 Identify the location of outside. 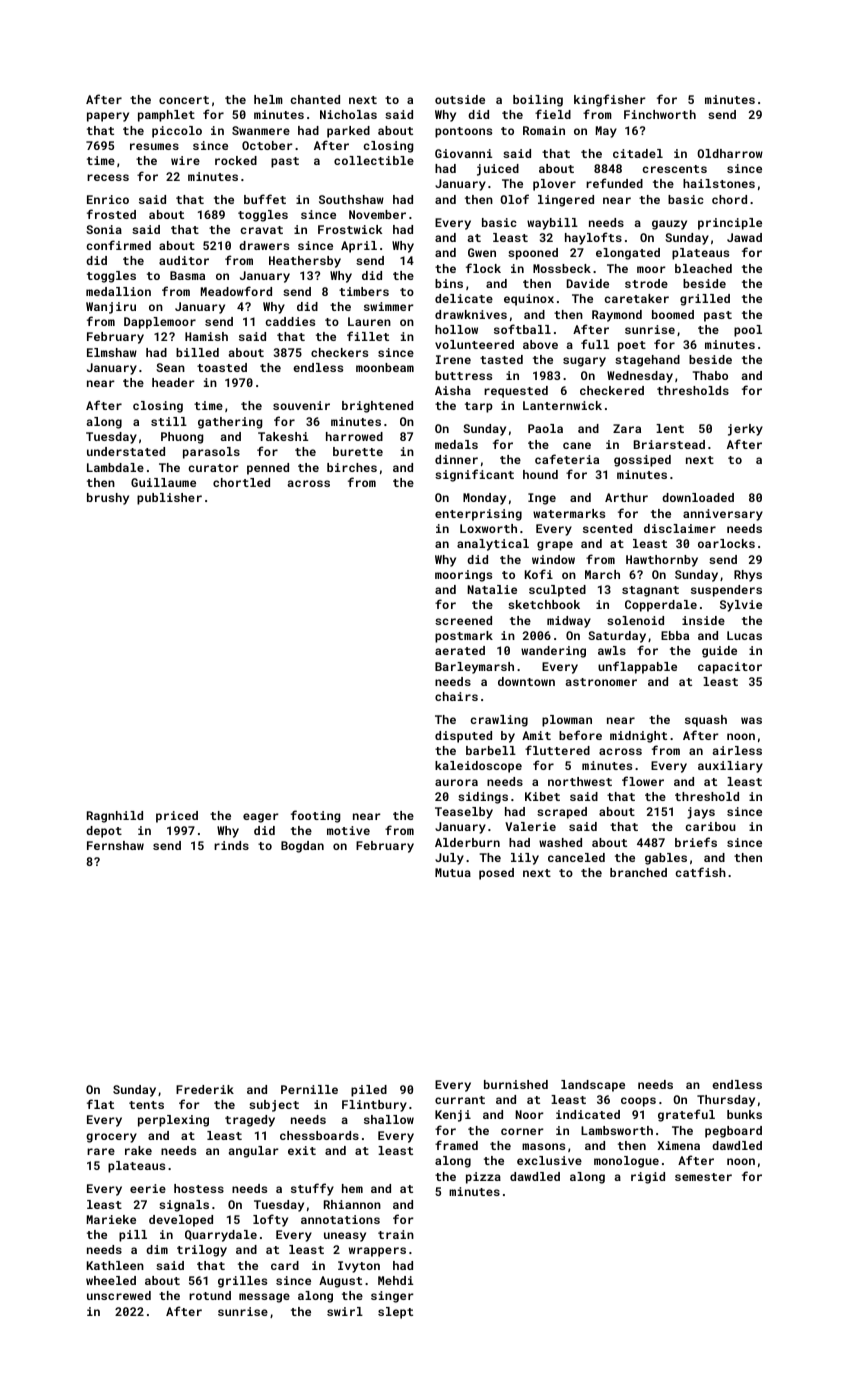
(460, 99).
